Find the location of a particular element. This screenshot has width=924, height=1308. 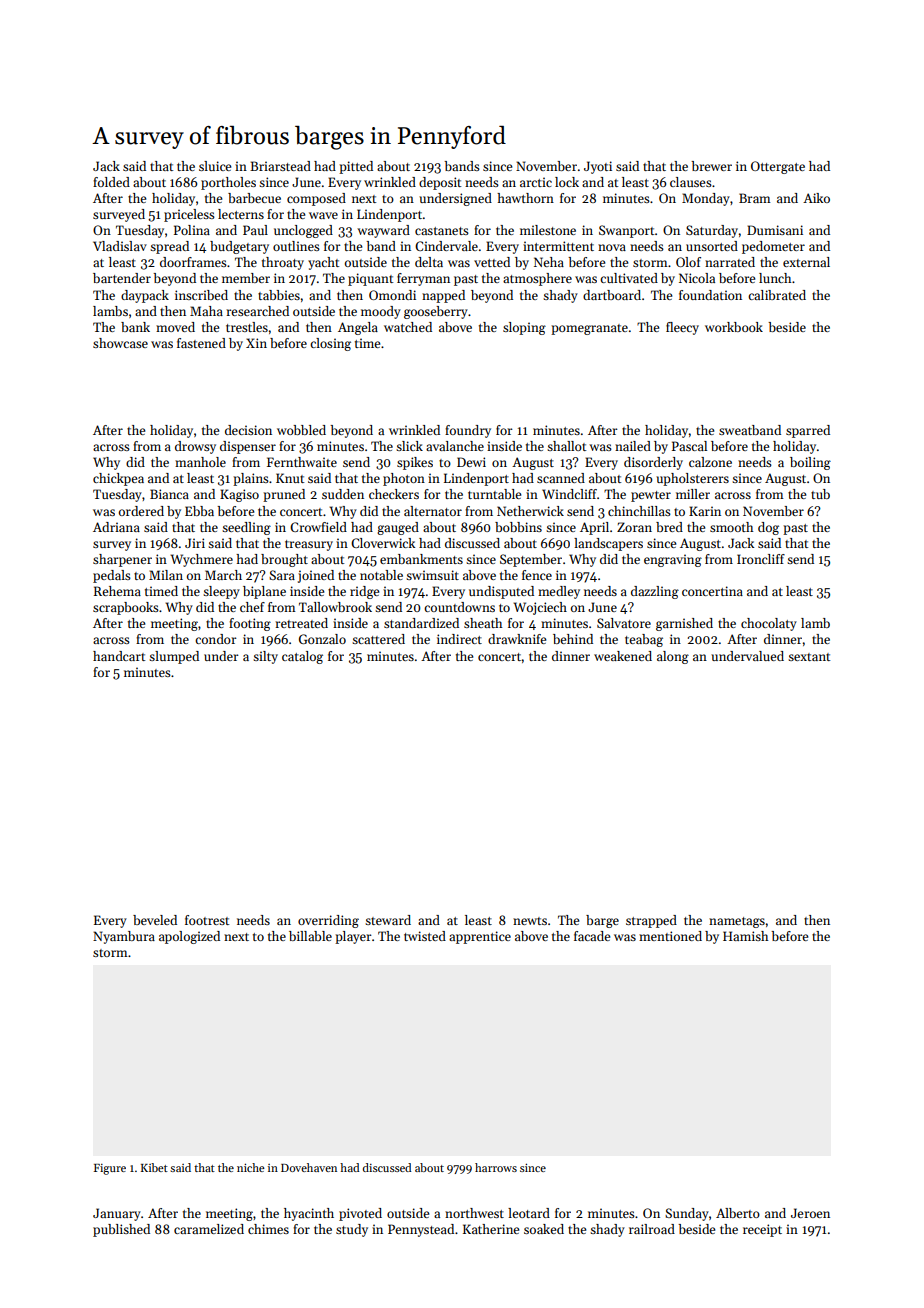

Ottergate is located at coordinates (778, 167).
